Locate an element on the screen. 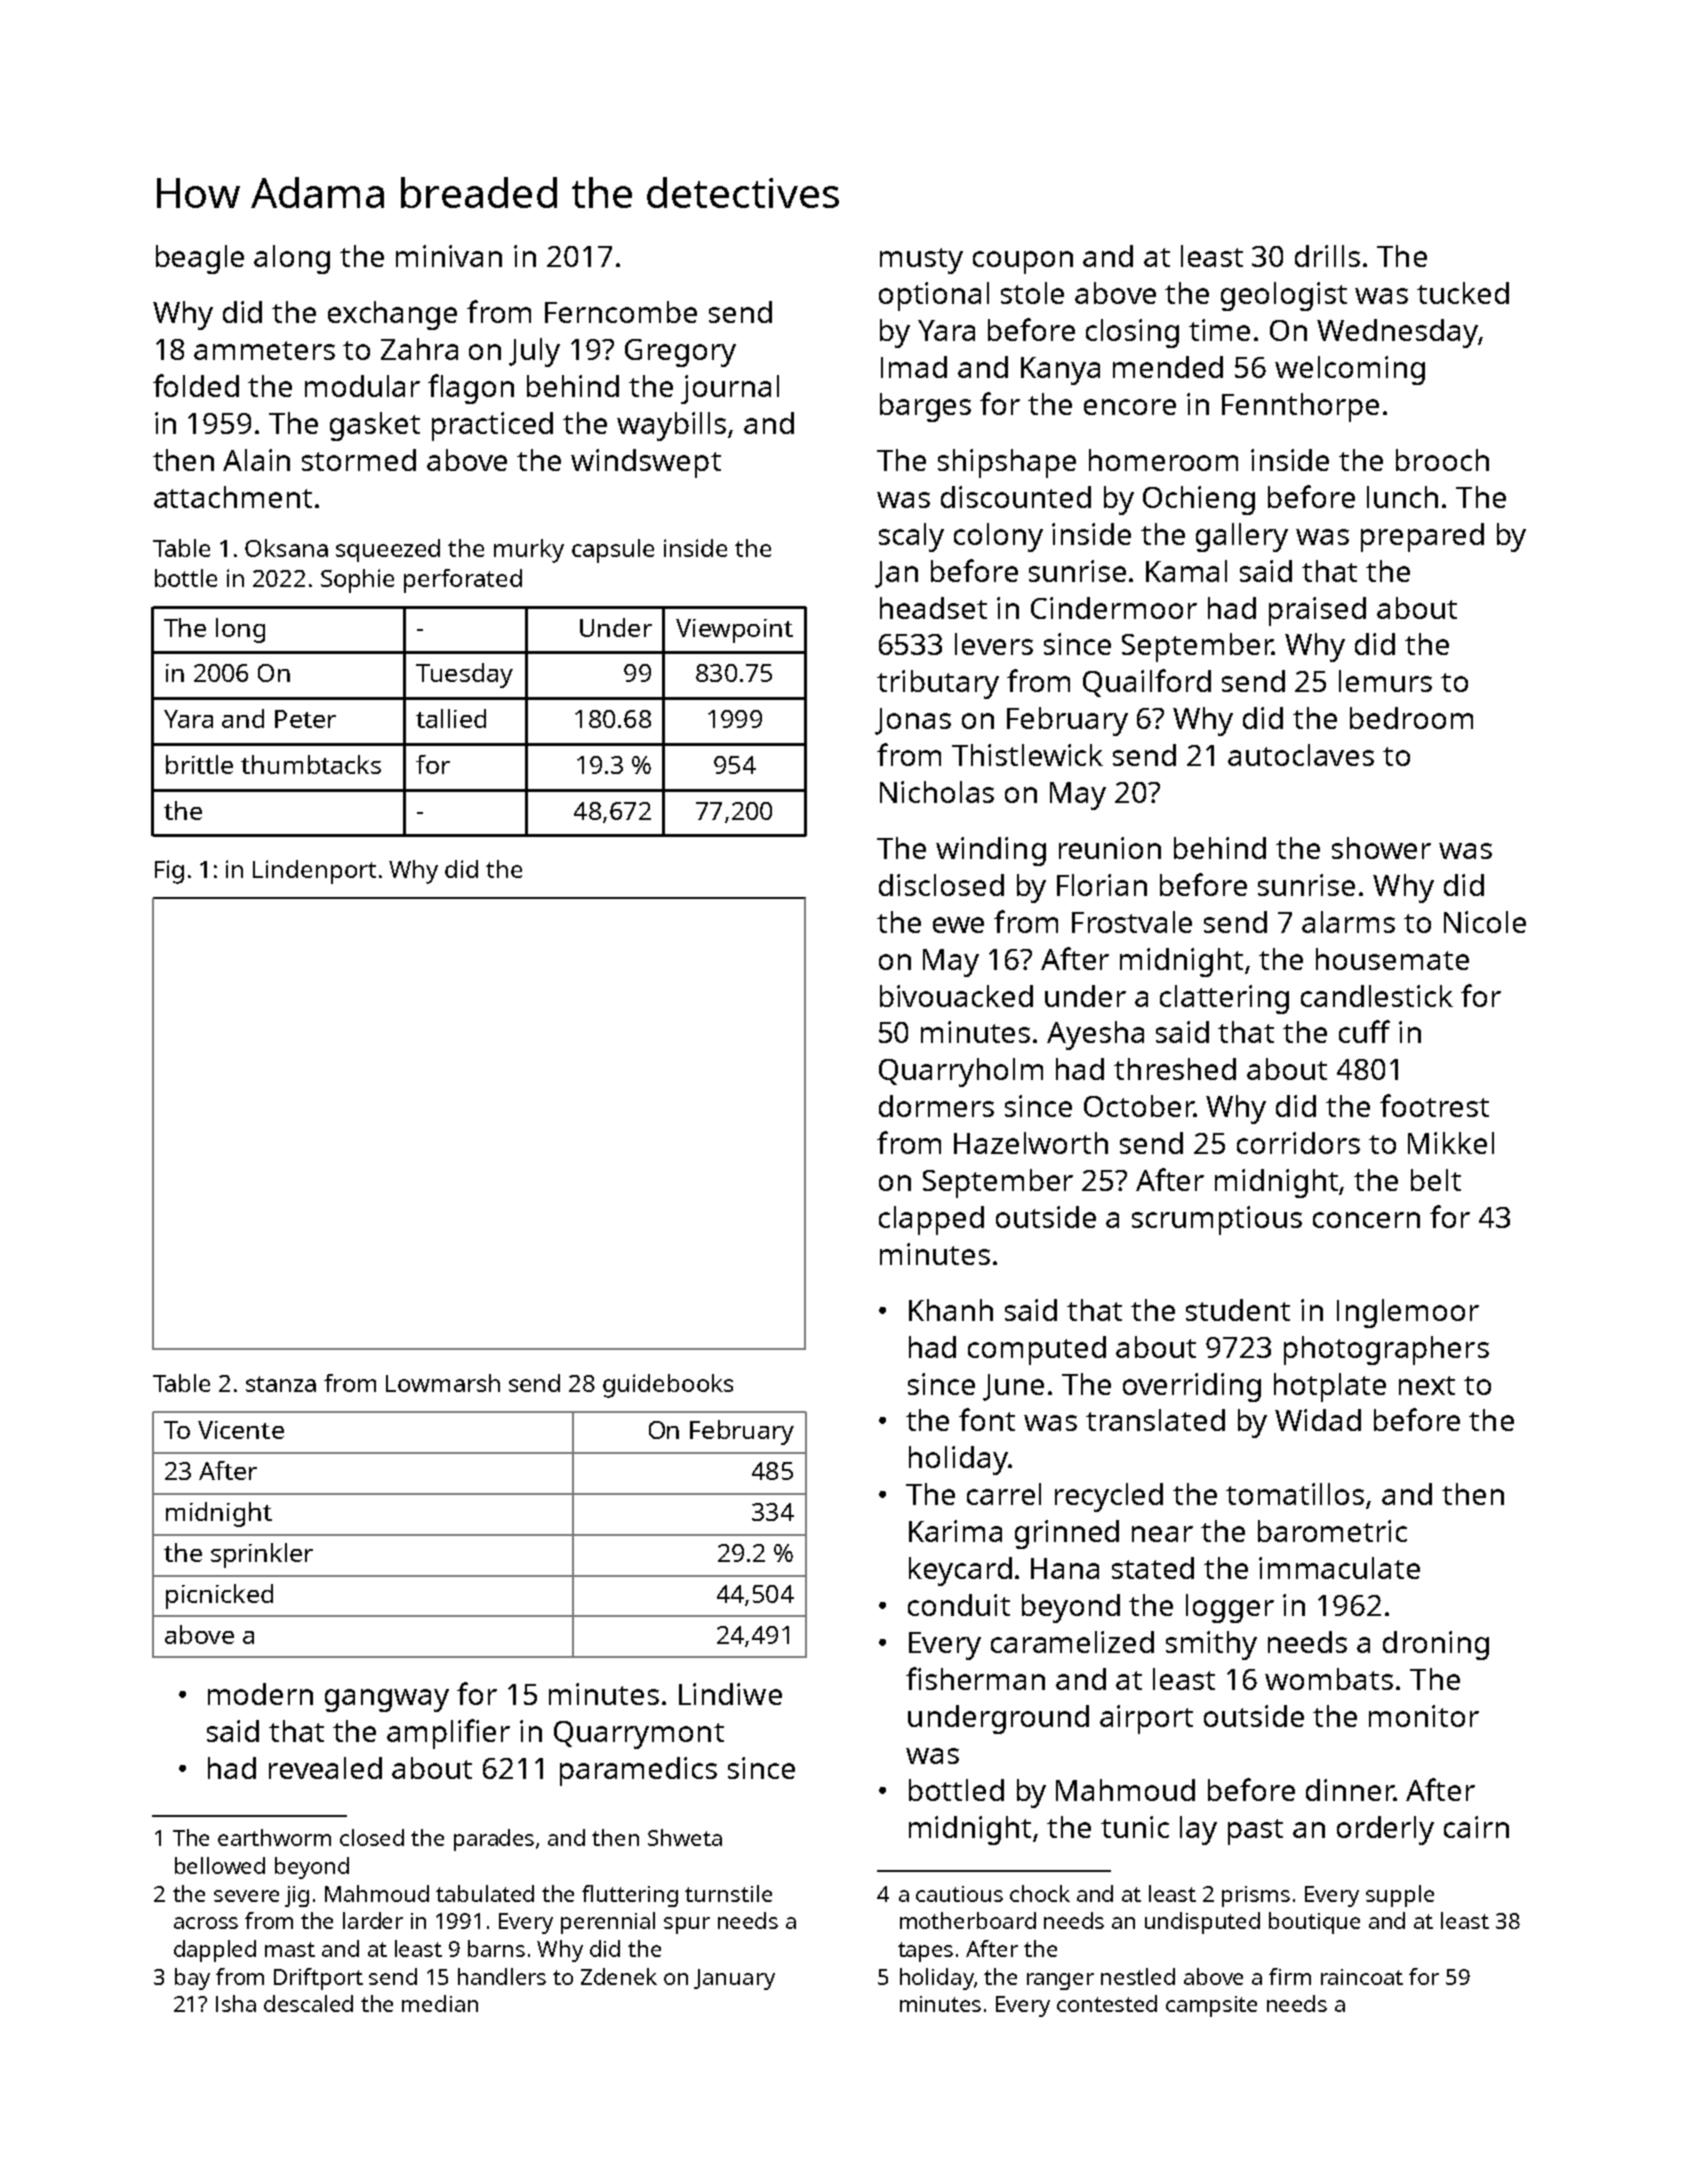 Image resolution: width=1683 pixels, height=2178 pixels. Lowmarsh is located at coordinates (443, 1383).
